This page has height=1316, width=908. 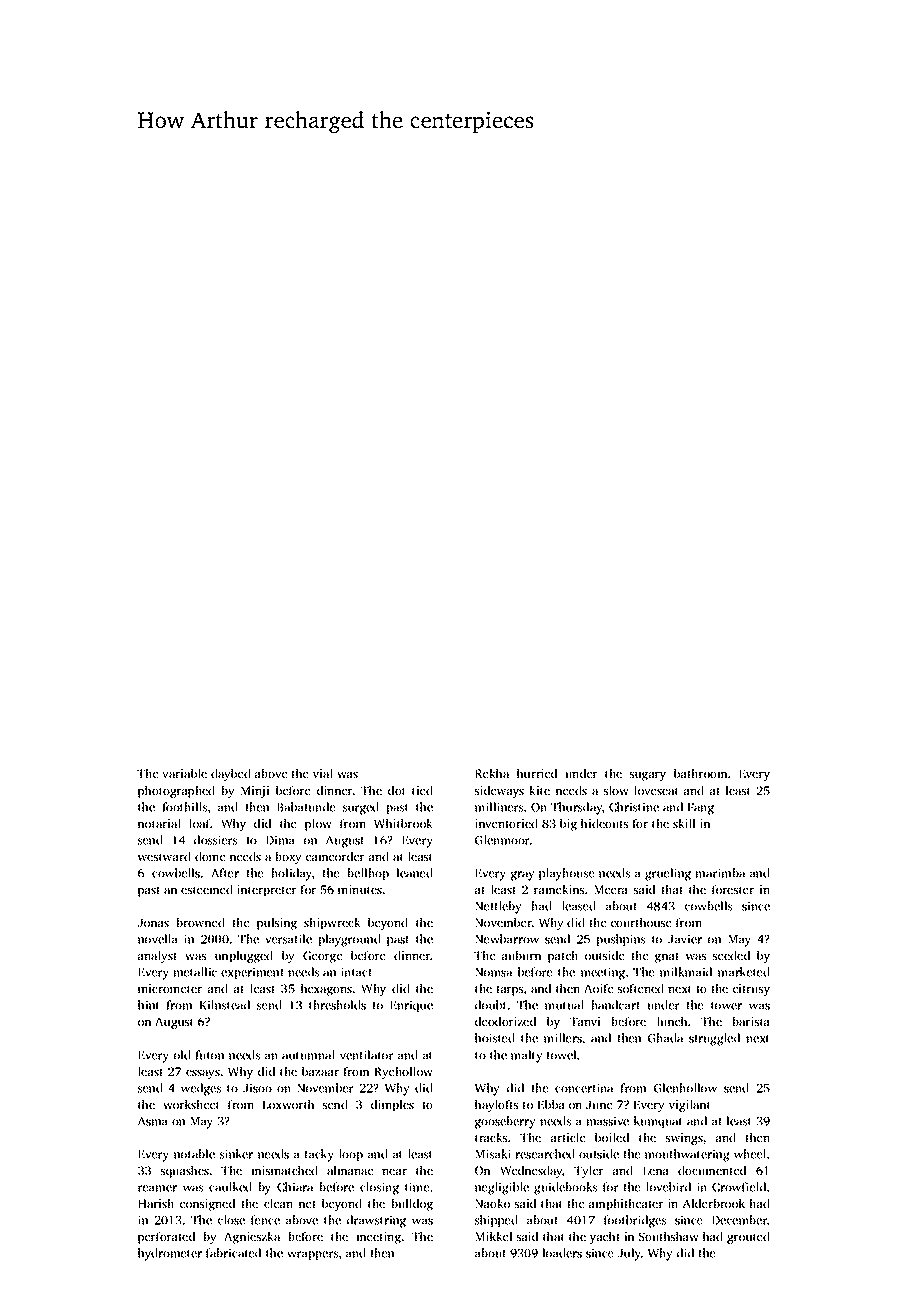 What do you see at coordinates (739, 1187) in the page?
I see `Crowfield` at bounding box center [739, 1187].
